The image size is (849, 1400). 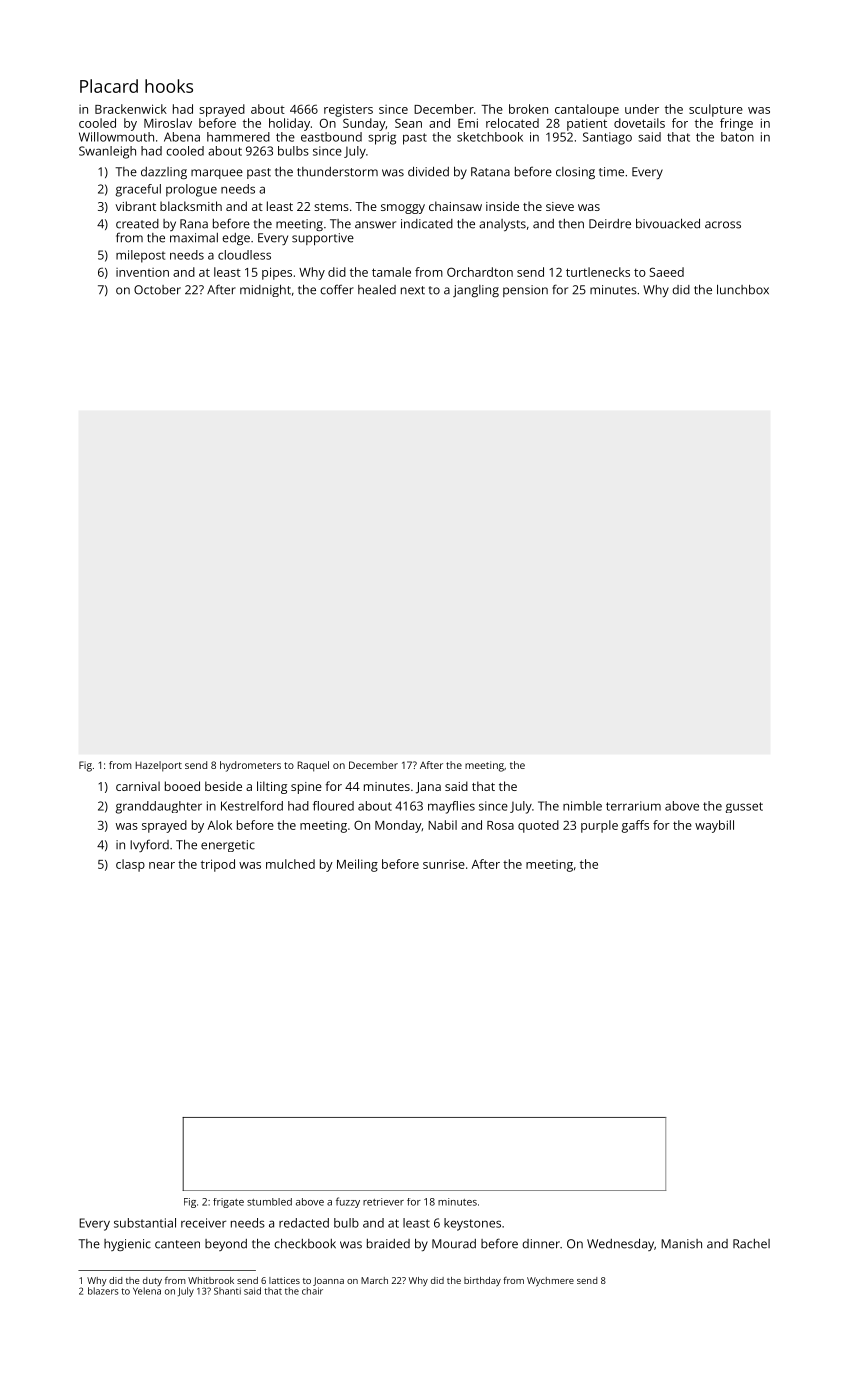 What do you see at coordinates (131, 109) in the screenshot?
I see `Brackenwick` at bounding box center [131, 109].
